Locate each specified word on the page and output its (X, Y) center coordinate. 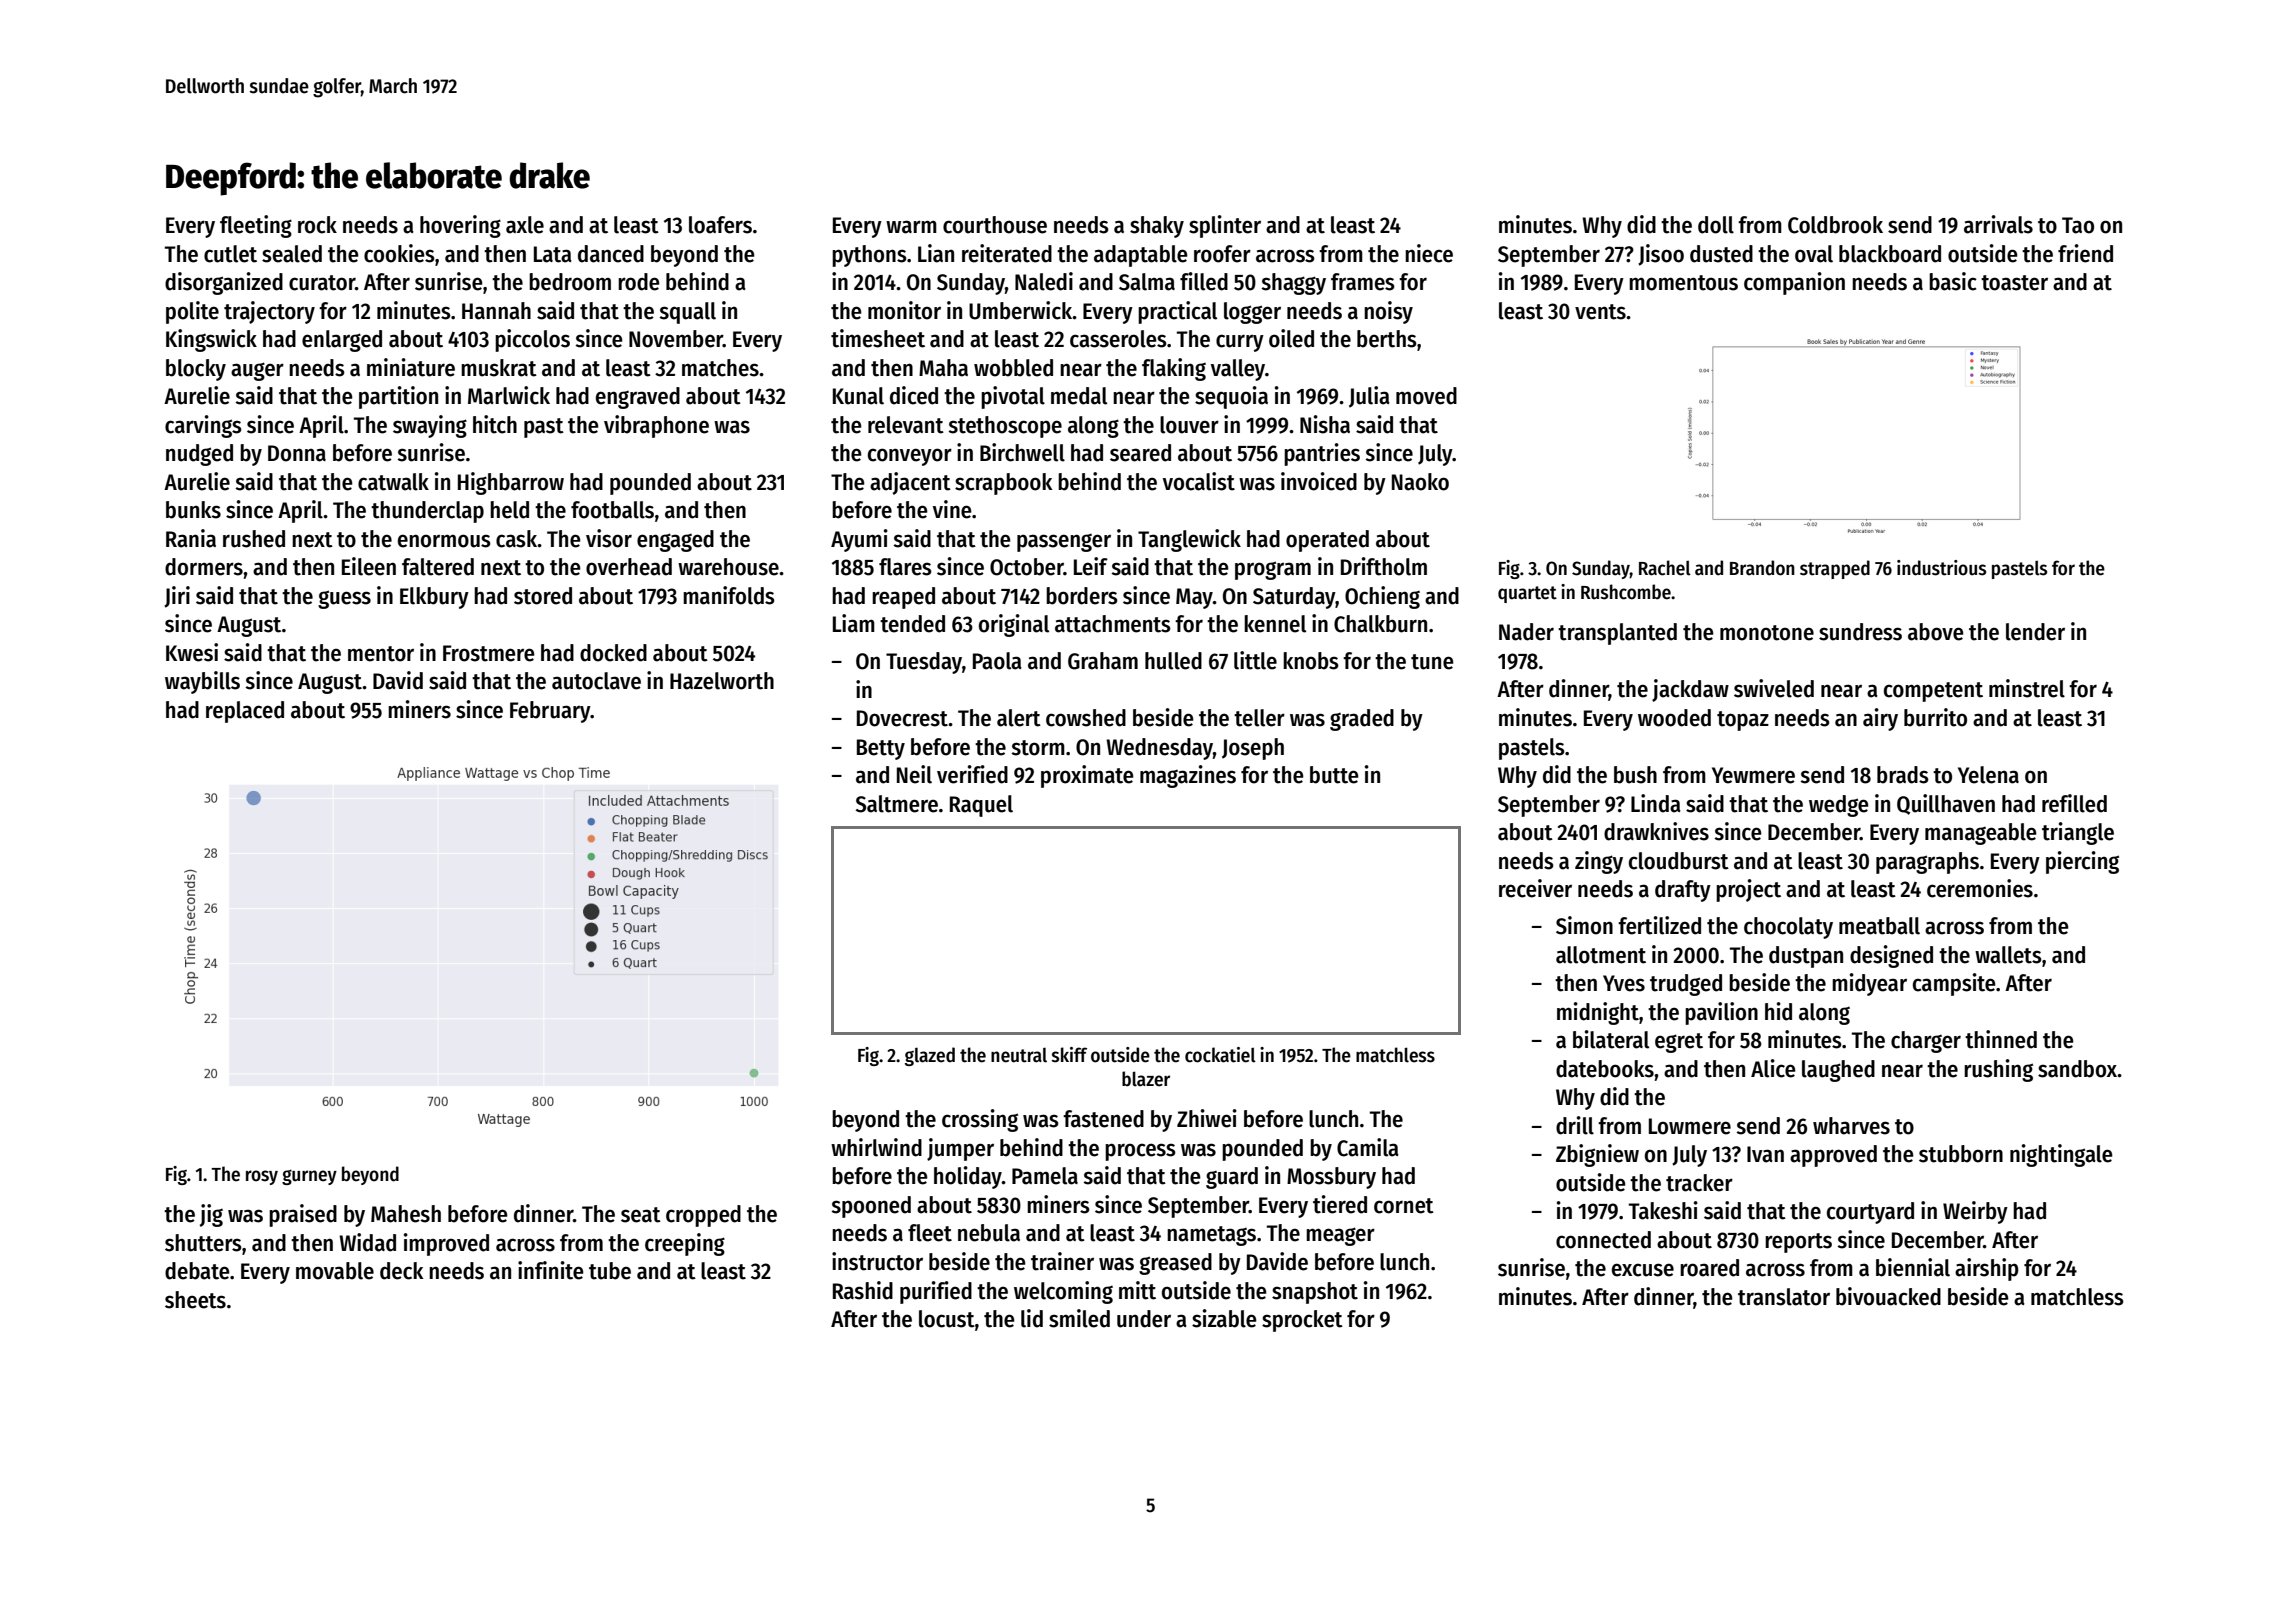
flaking (1174, 369)
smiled (1079, 1318)
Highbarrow (511, 483)
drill (1575, 1125)
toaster (2014, 283)
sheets (195, 1300)
